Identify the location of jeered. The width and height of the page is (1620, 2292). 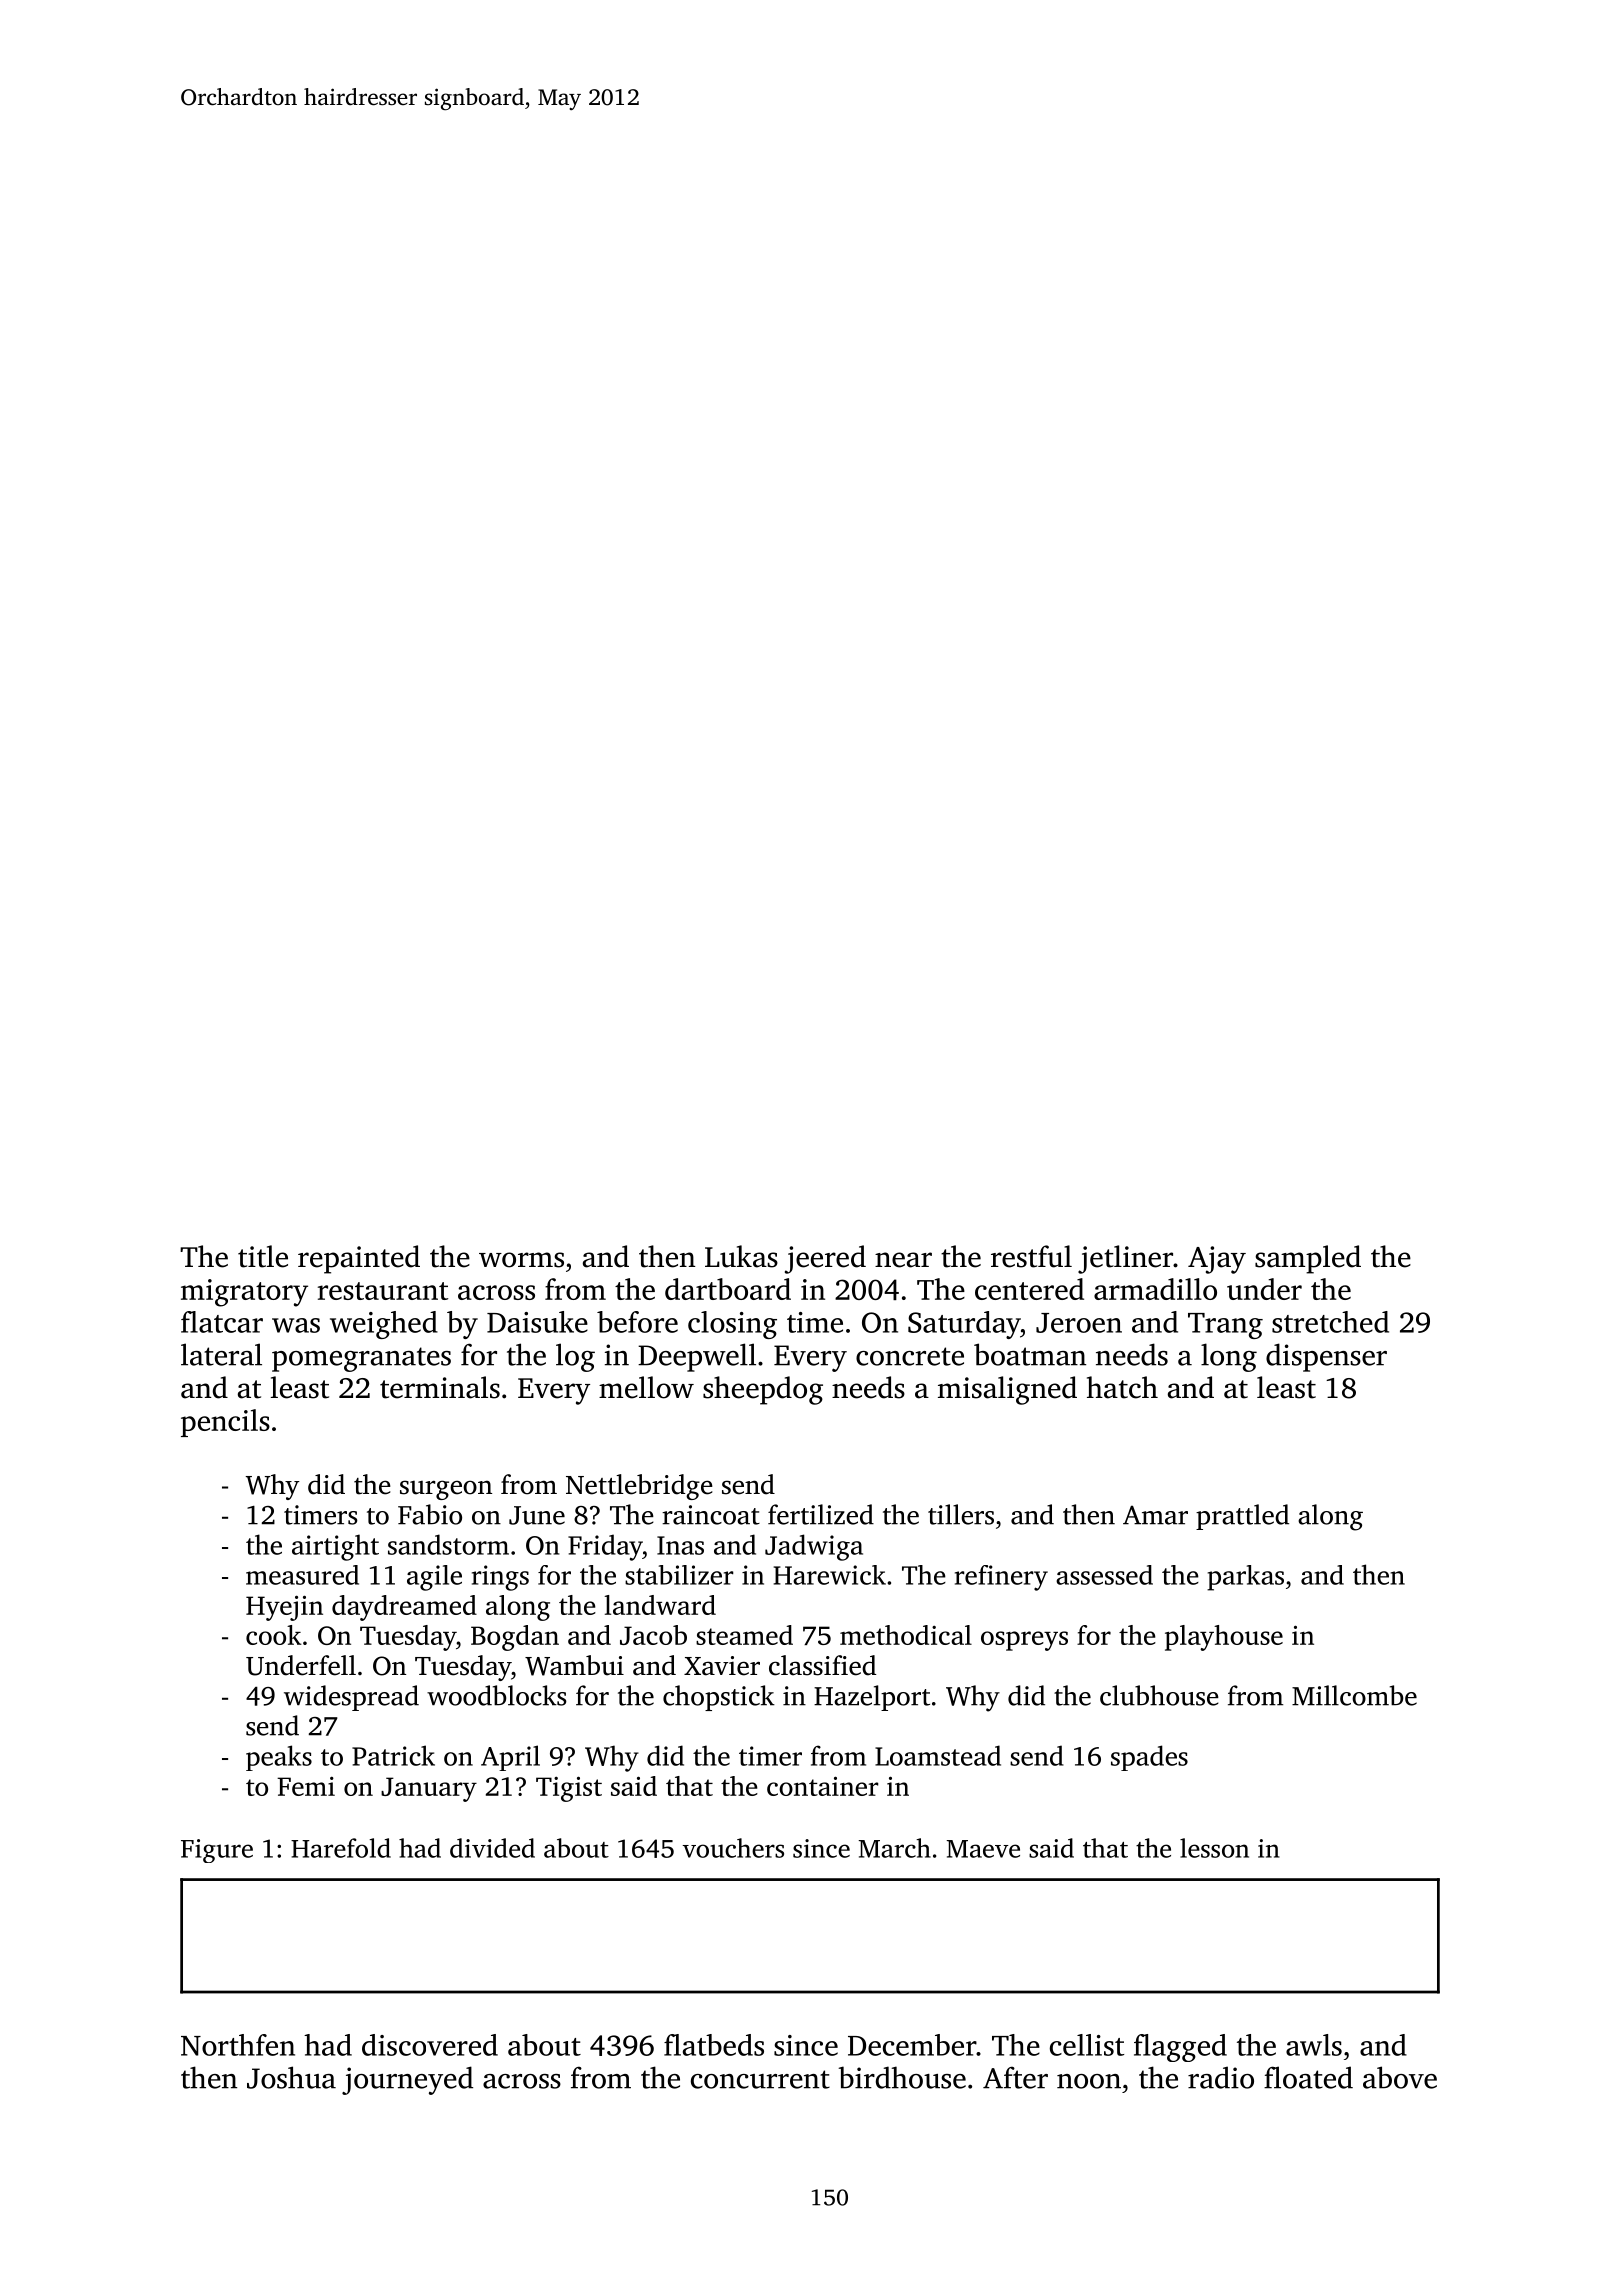
(825, 1259).
